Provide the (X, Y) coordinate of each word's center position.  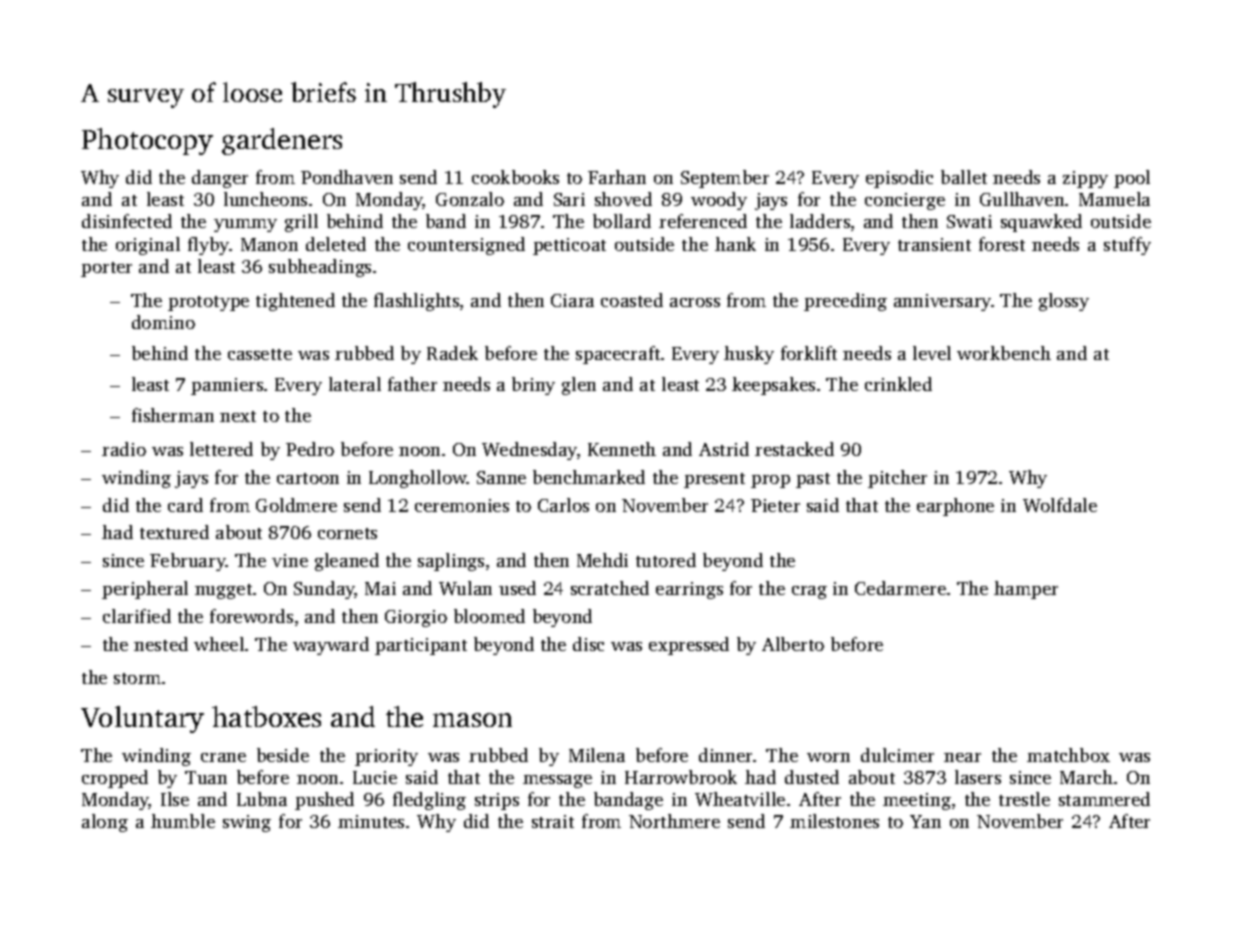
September (725, 179)
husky (749, 355)
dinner (725, 755)
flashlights (416, 302)
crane (223, 757)
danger (220, 179)
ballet (964, 177)
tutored (666, 560)
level (932, 353)
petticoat (569, 246)
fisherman (173, 415)
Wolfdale (1060, 505)
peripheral (145, 590)
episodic (899, 179)
